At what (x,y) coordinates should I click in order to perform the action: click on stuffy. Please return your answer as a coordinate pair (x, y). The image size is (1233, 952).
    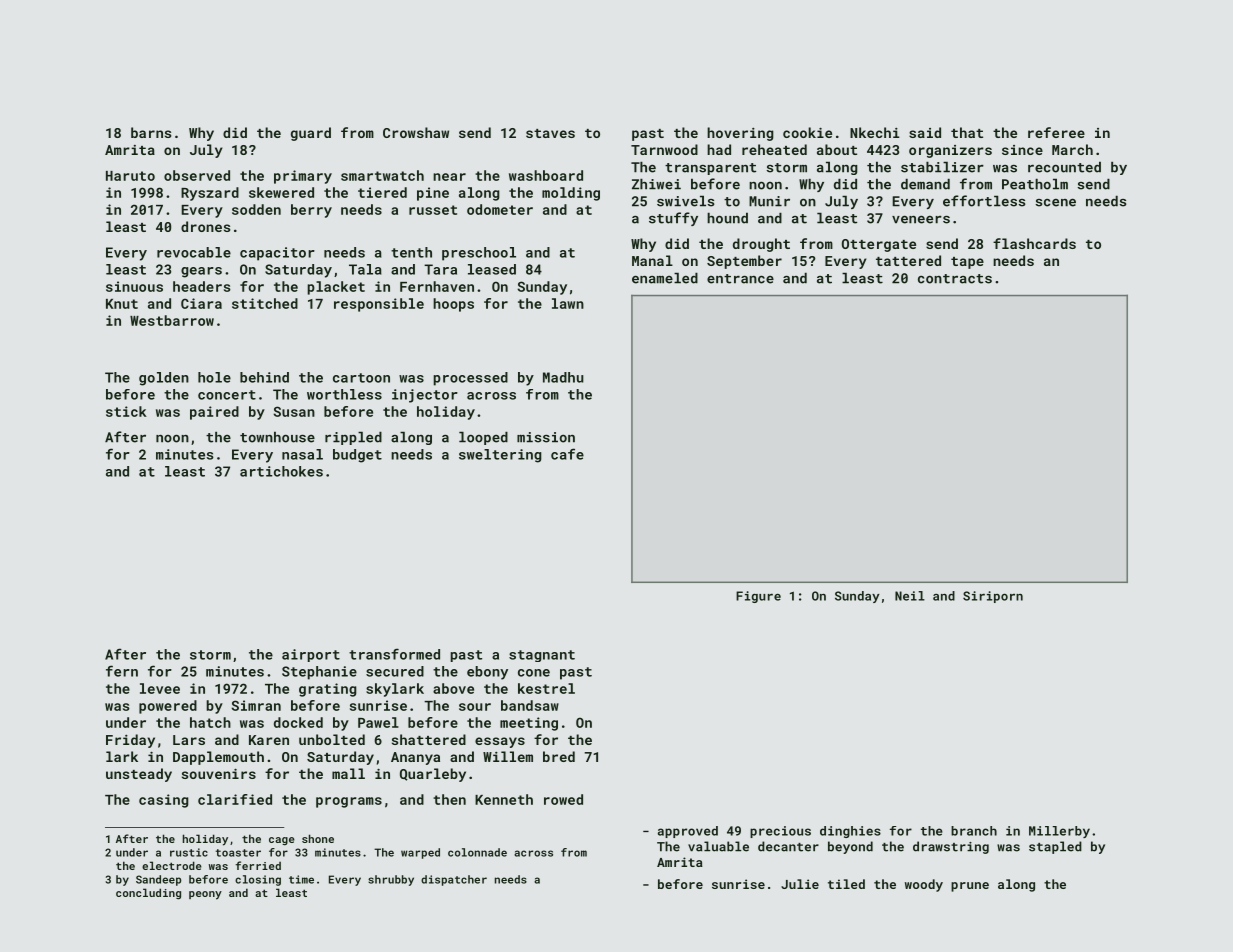
    Looking at the image, I should click on (673, 219).
